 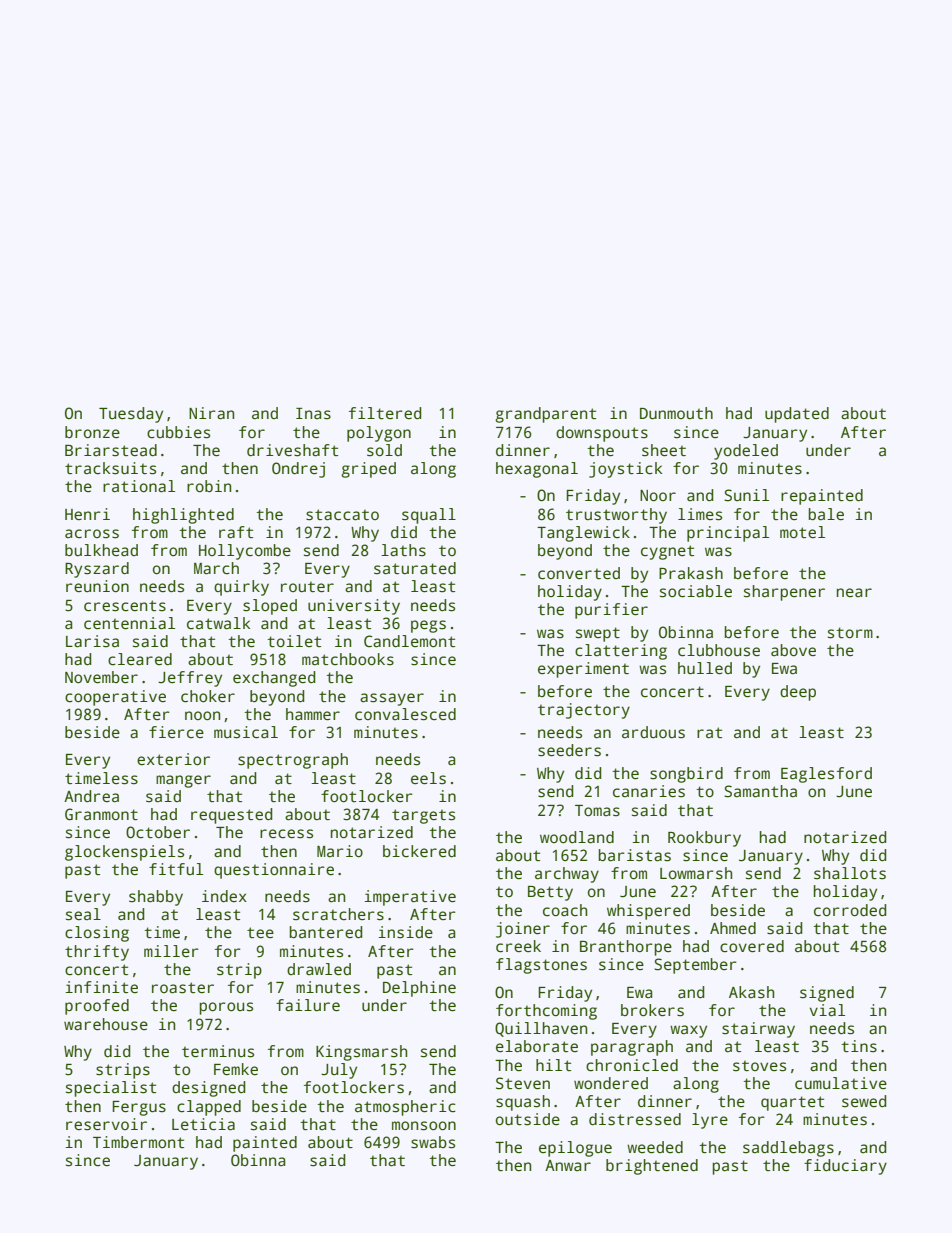 What do you see at coordinates (403, 550) in the document?
I see `laths` at bounding box center [403, 550].
